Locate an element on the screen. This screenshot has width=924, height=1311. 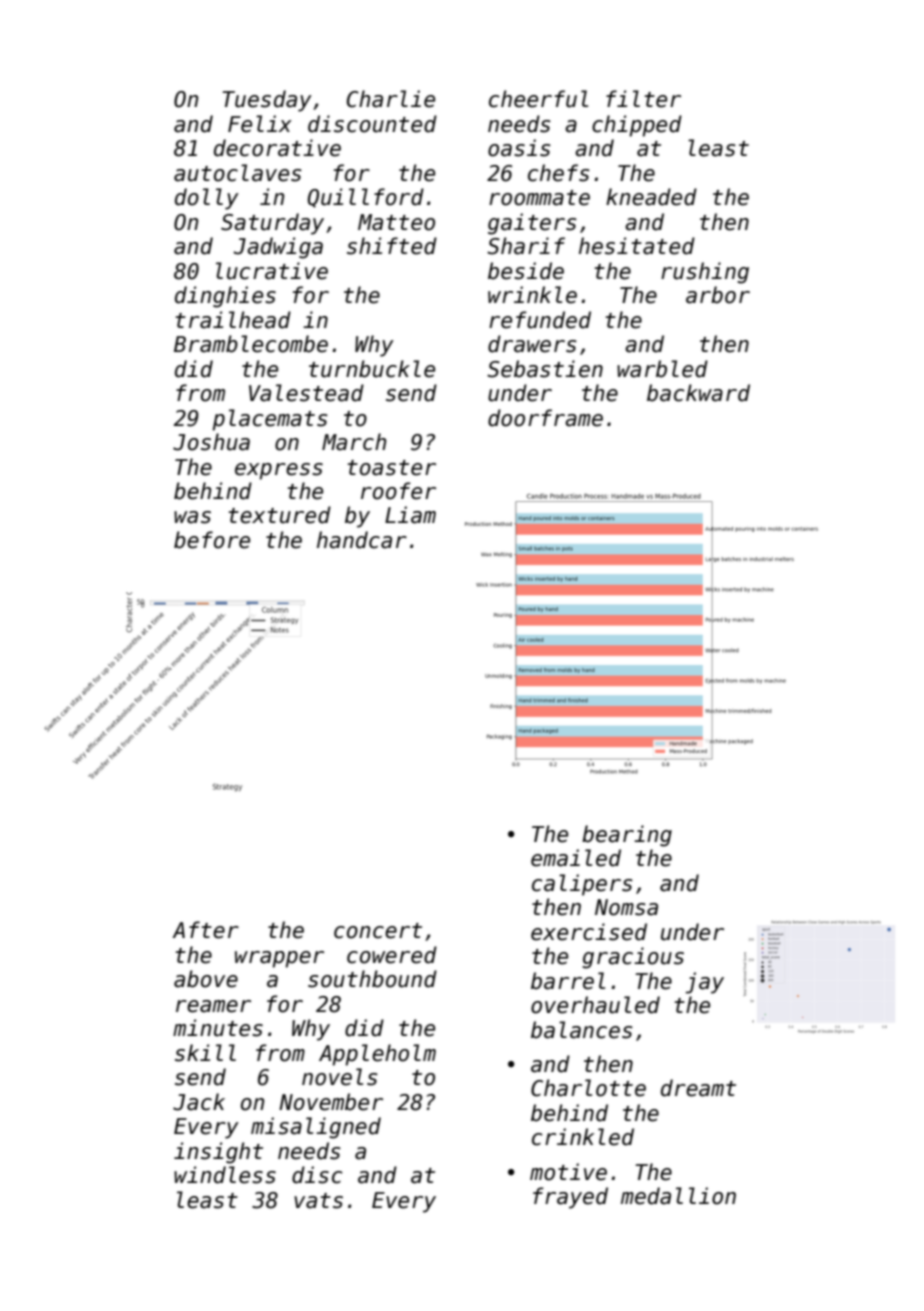
After is located at coordinates (205, 930).
